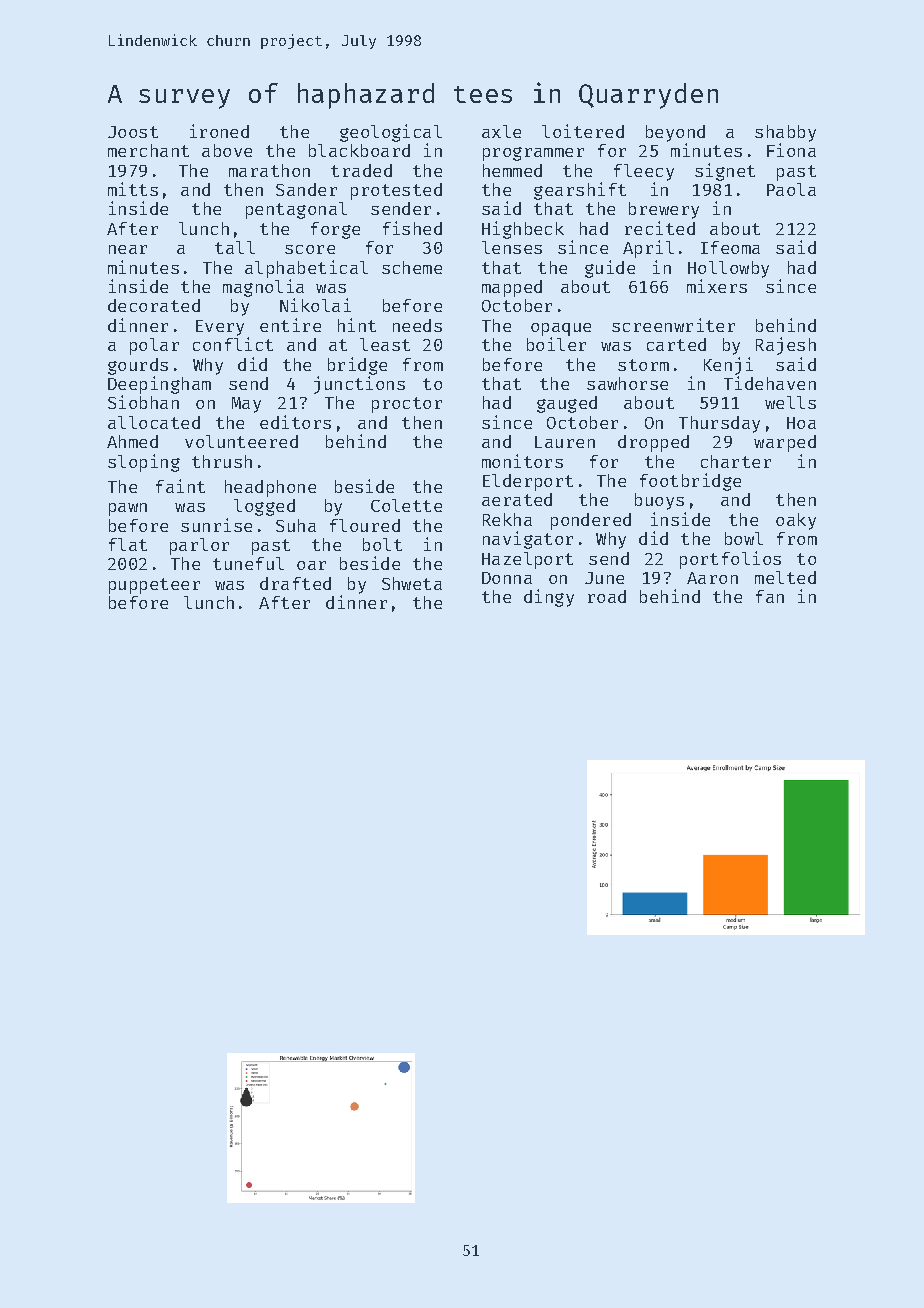 This screenshot has width=924, height=1308. Describe the element at coordinates (133, 132) in the screenshot. I see `Joost` at that location.
